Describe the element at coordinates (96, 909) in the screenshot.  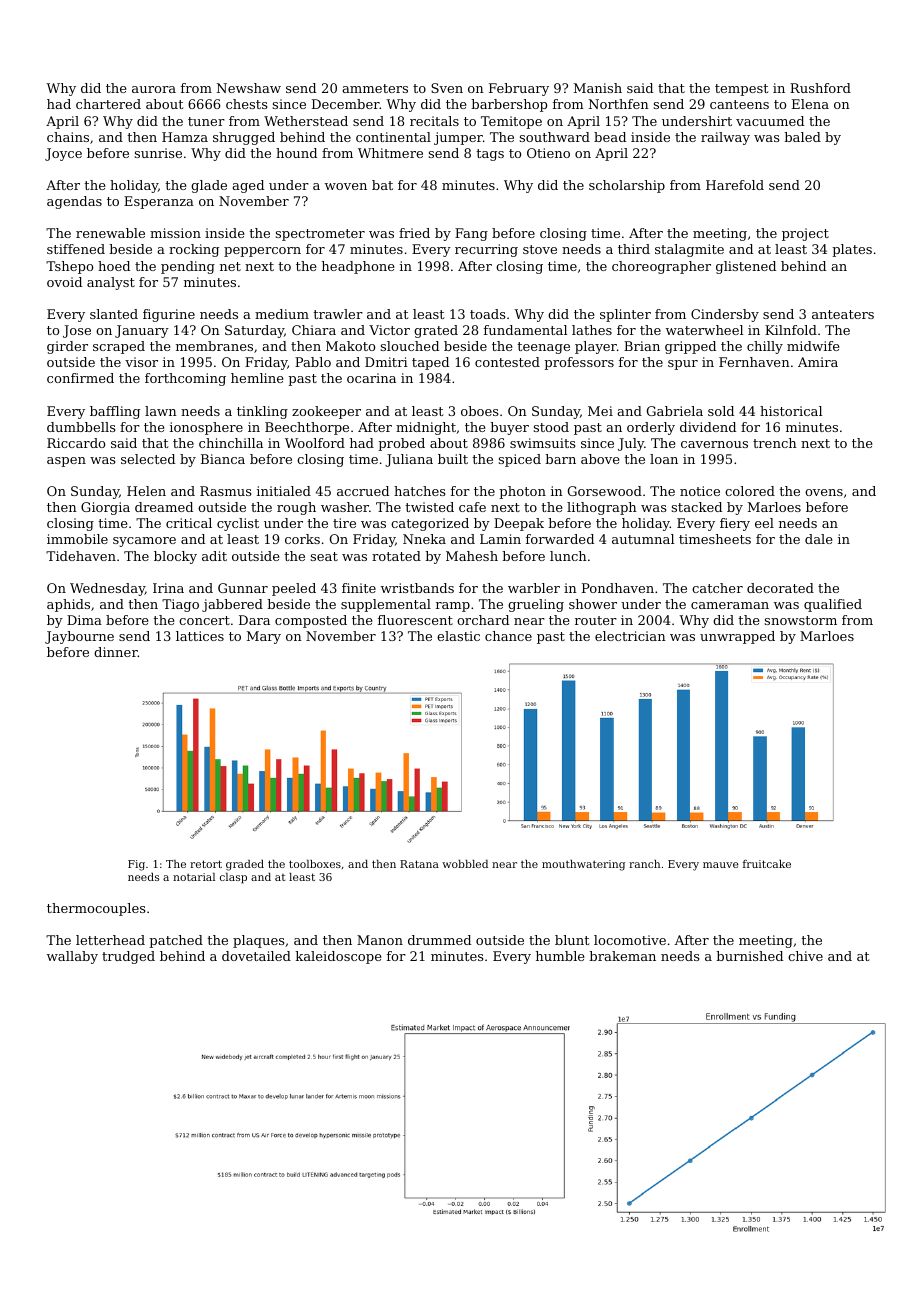
I see `thermocouples` at that location.
